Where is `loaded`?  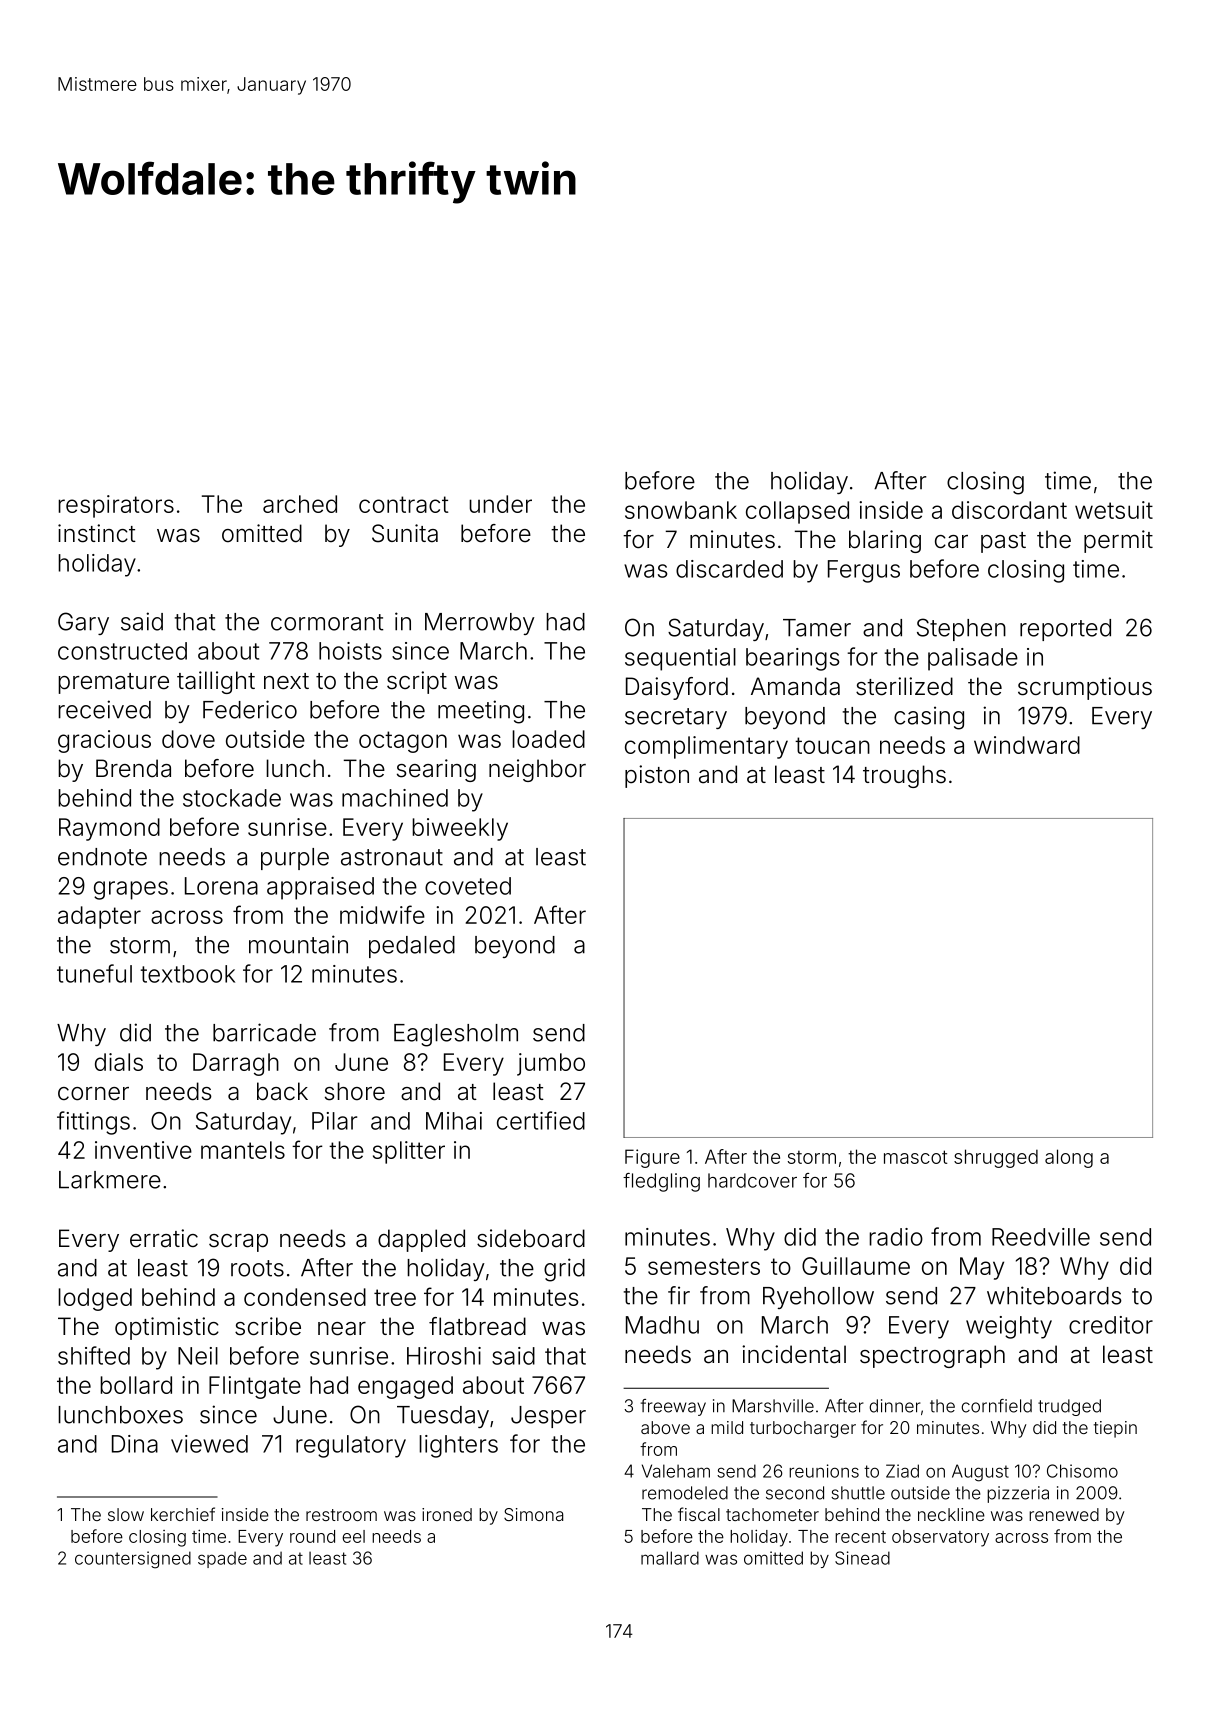
loaded is located at coordinates (548, 739).
